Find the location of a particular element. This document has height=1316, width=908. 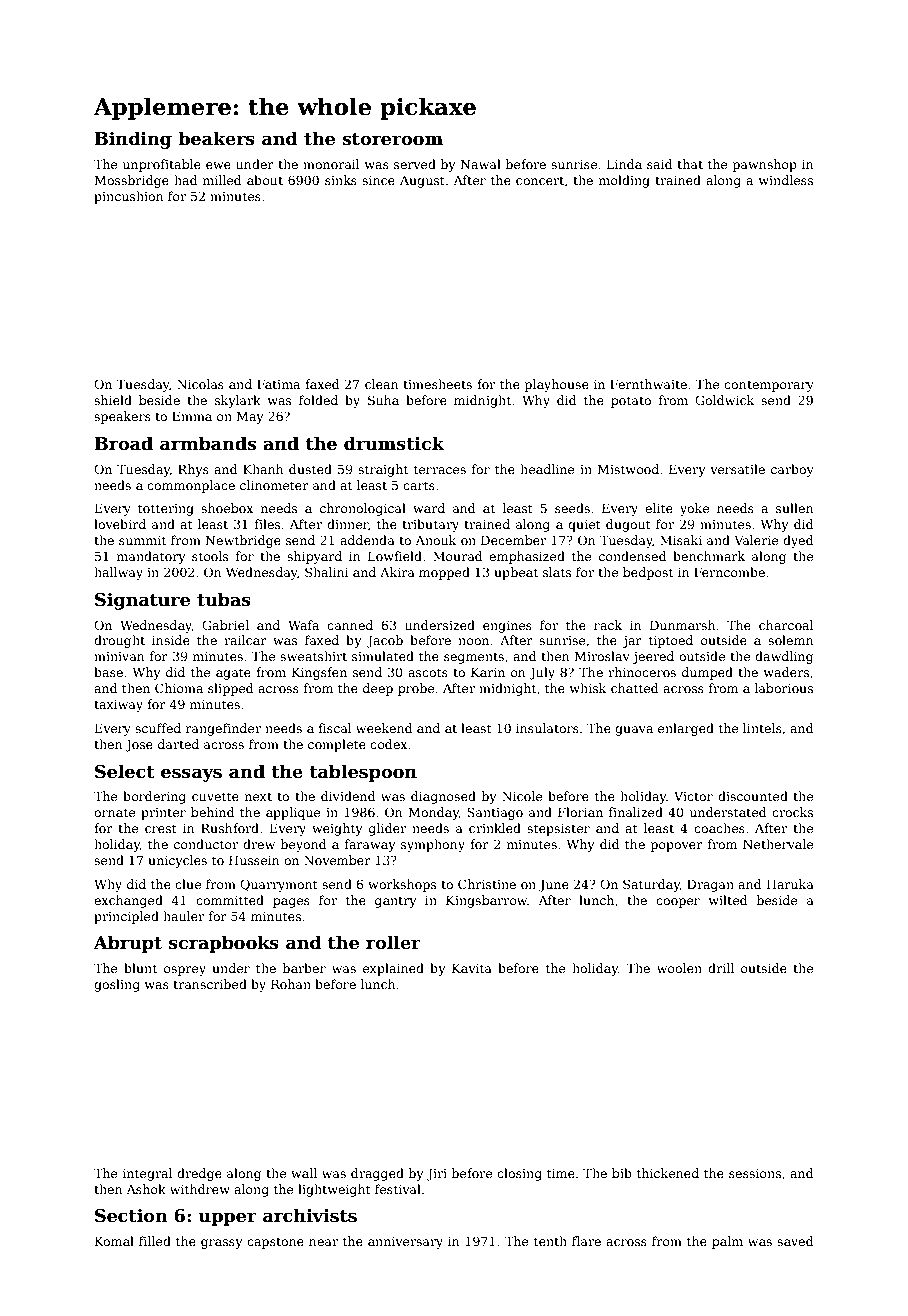

Kavita is located at coordinates (472, 968).
